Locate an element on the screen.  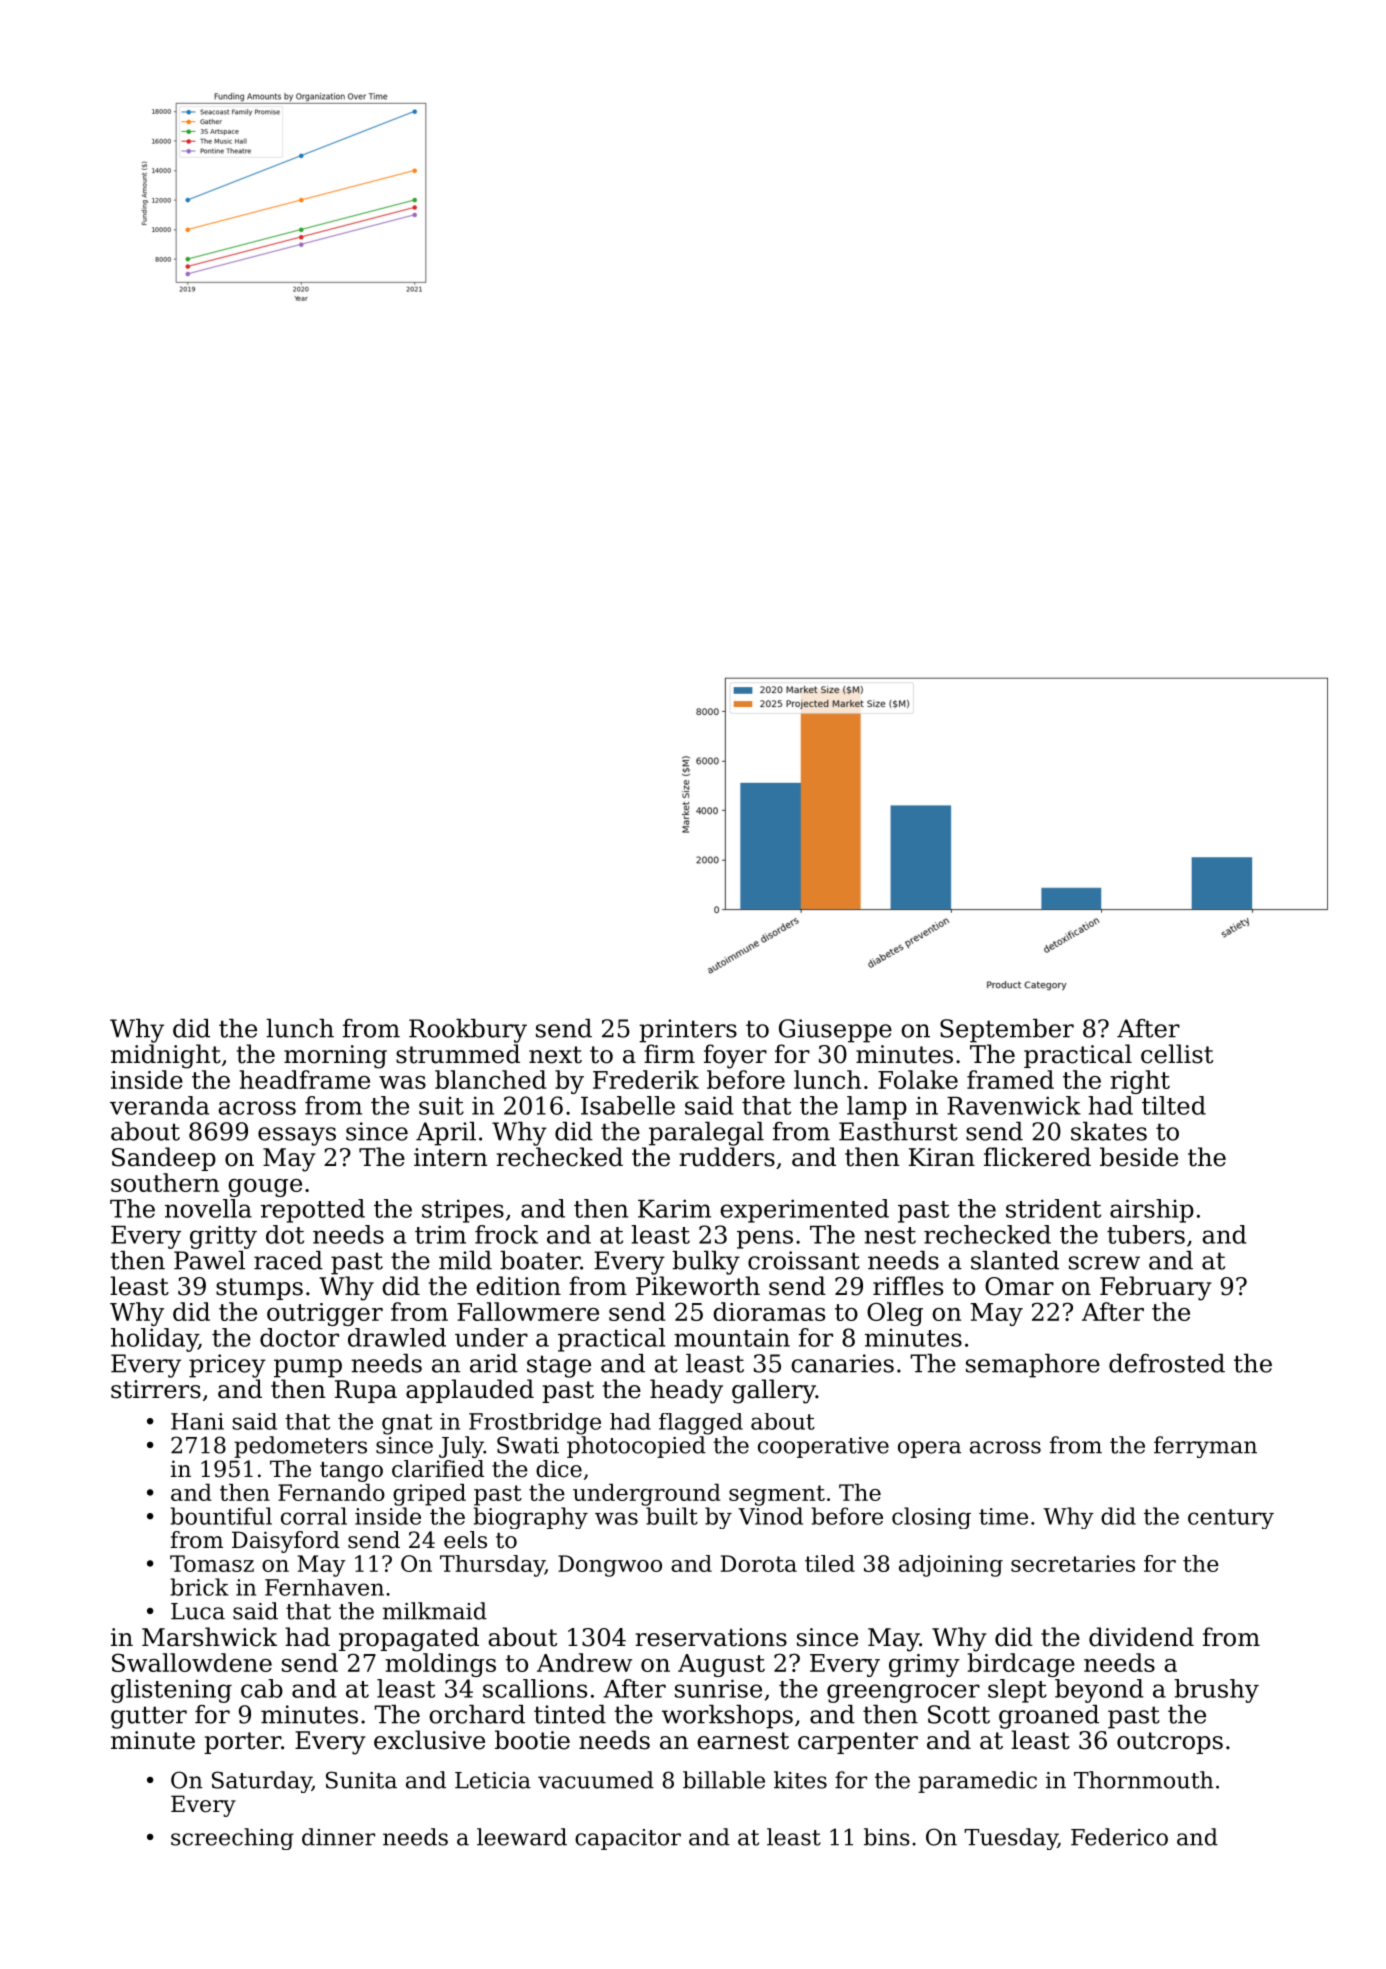
ferryman is located at coordinates (1205, 1447).
